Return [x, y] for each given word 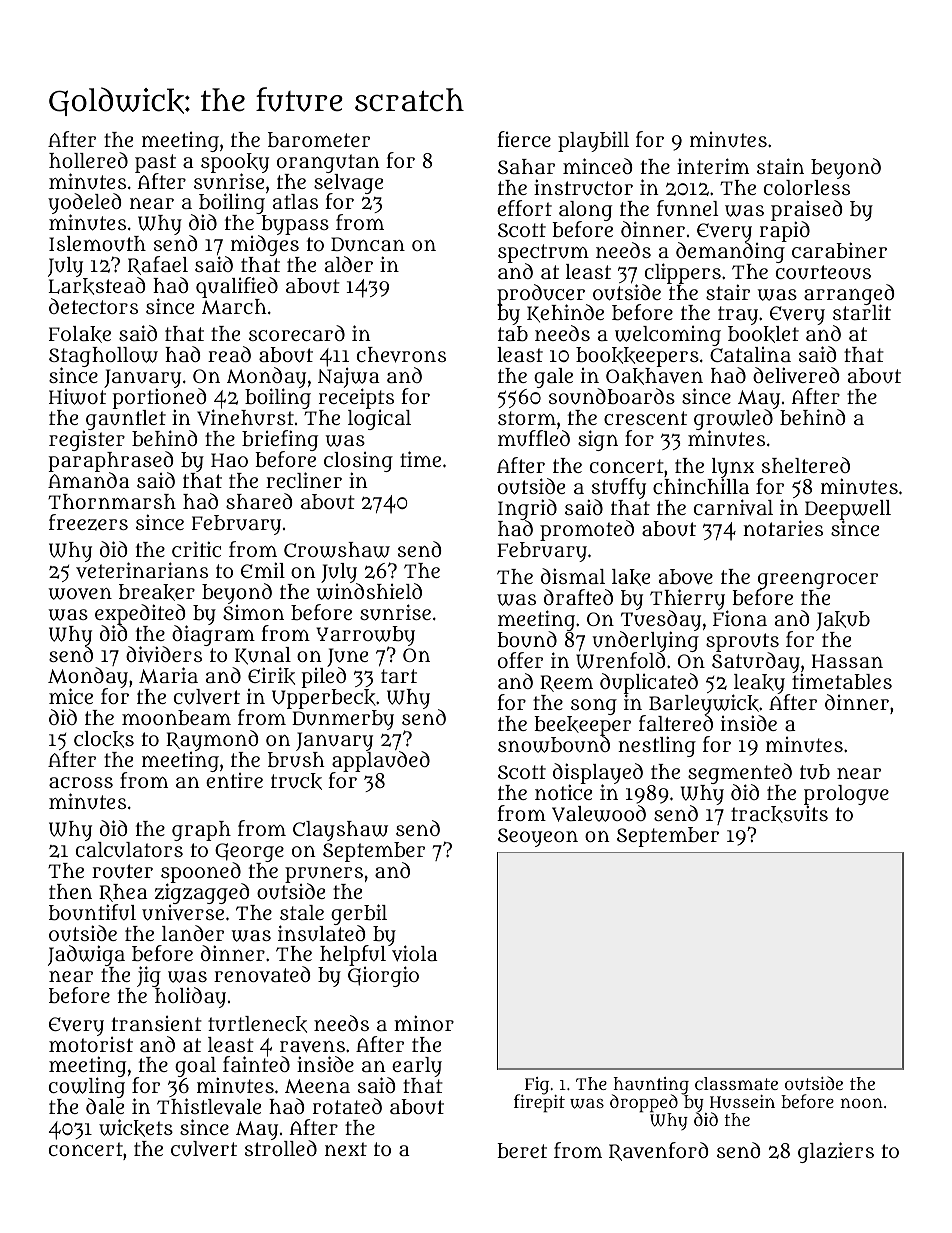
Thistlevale [209, 1106]
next [346, 1149]
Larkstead [97, 286]
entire [234, 780]
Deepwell [848, 510]
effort [524, 208]
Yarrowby [365, 636]
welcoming [666, 337]
